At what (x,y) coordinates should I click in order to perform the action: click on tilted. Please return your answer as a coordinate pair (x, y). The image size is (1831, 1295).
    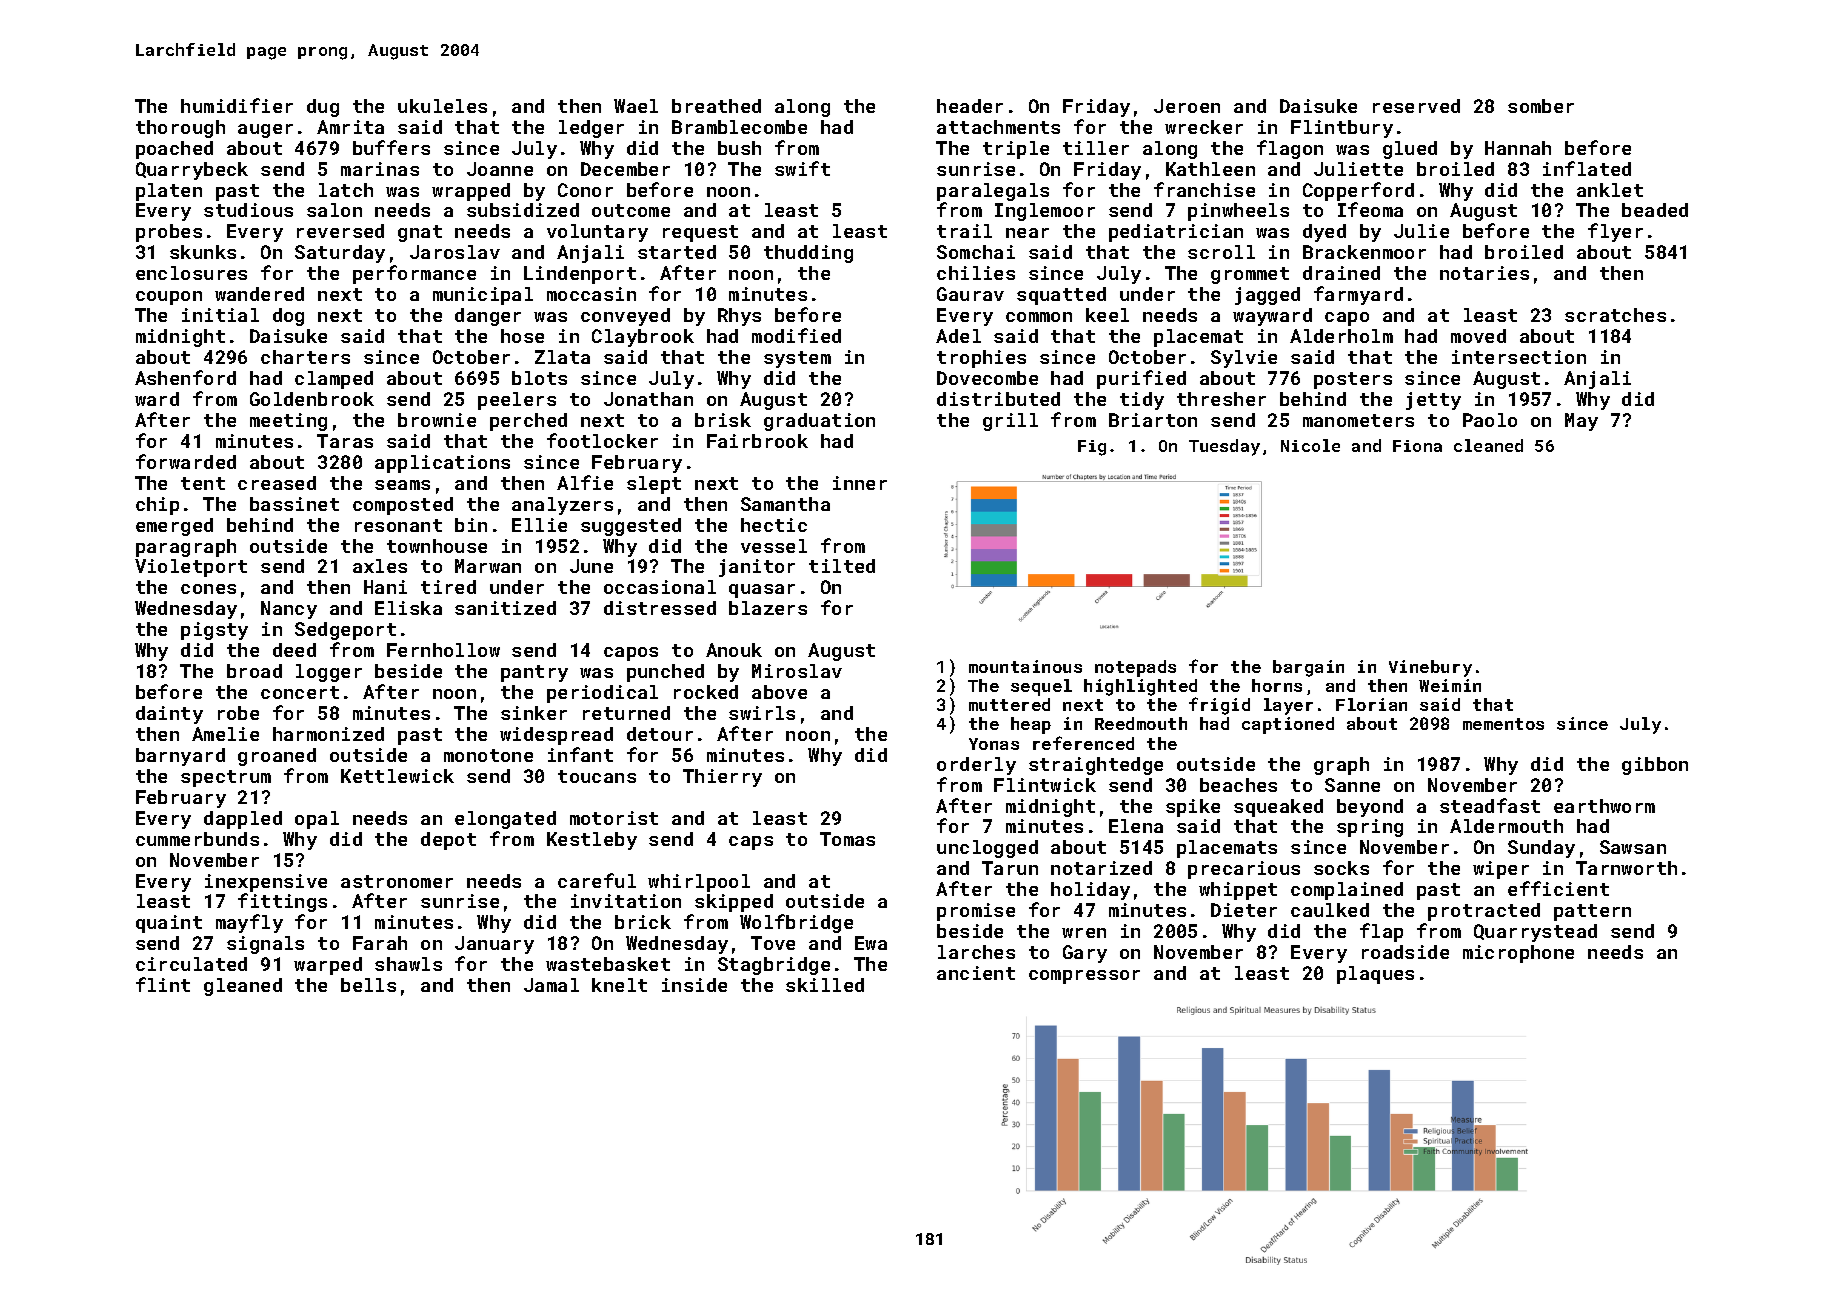
    Looking at the image, I should click on (842, 566).
